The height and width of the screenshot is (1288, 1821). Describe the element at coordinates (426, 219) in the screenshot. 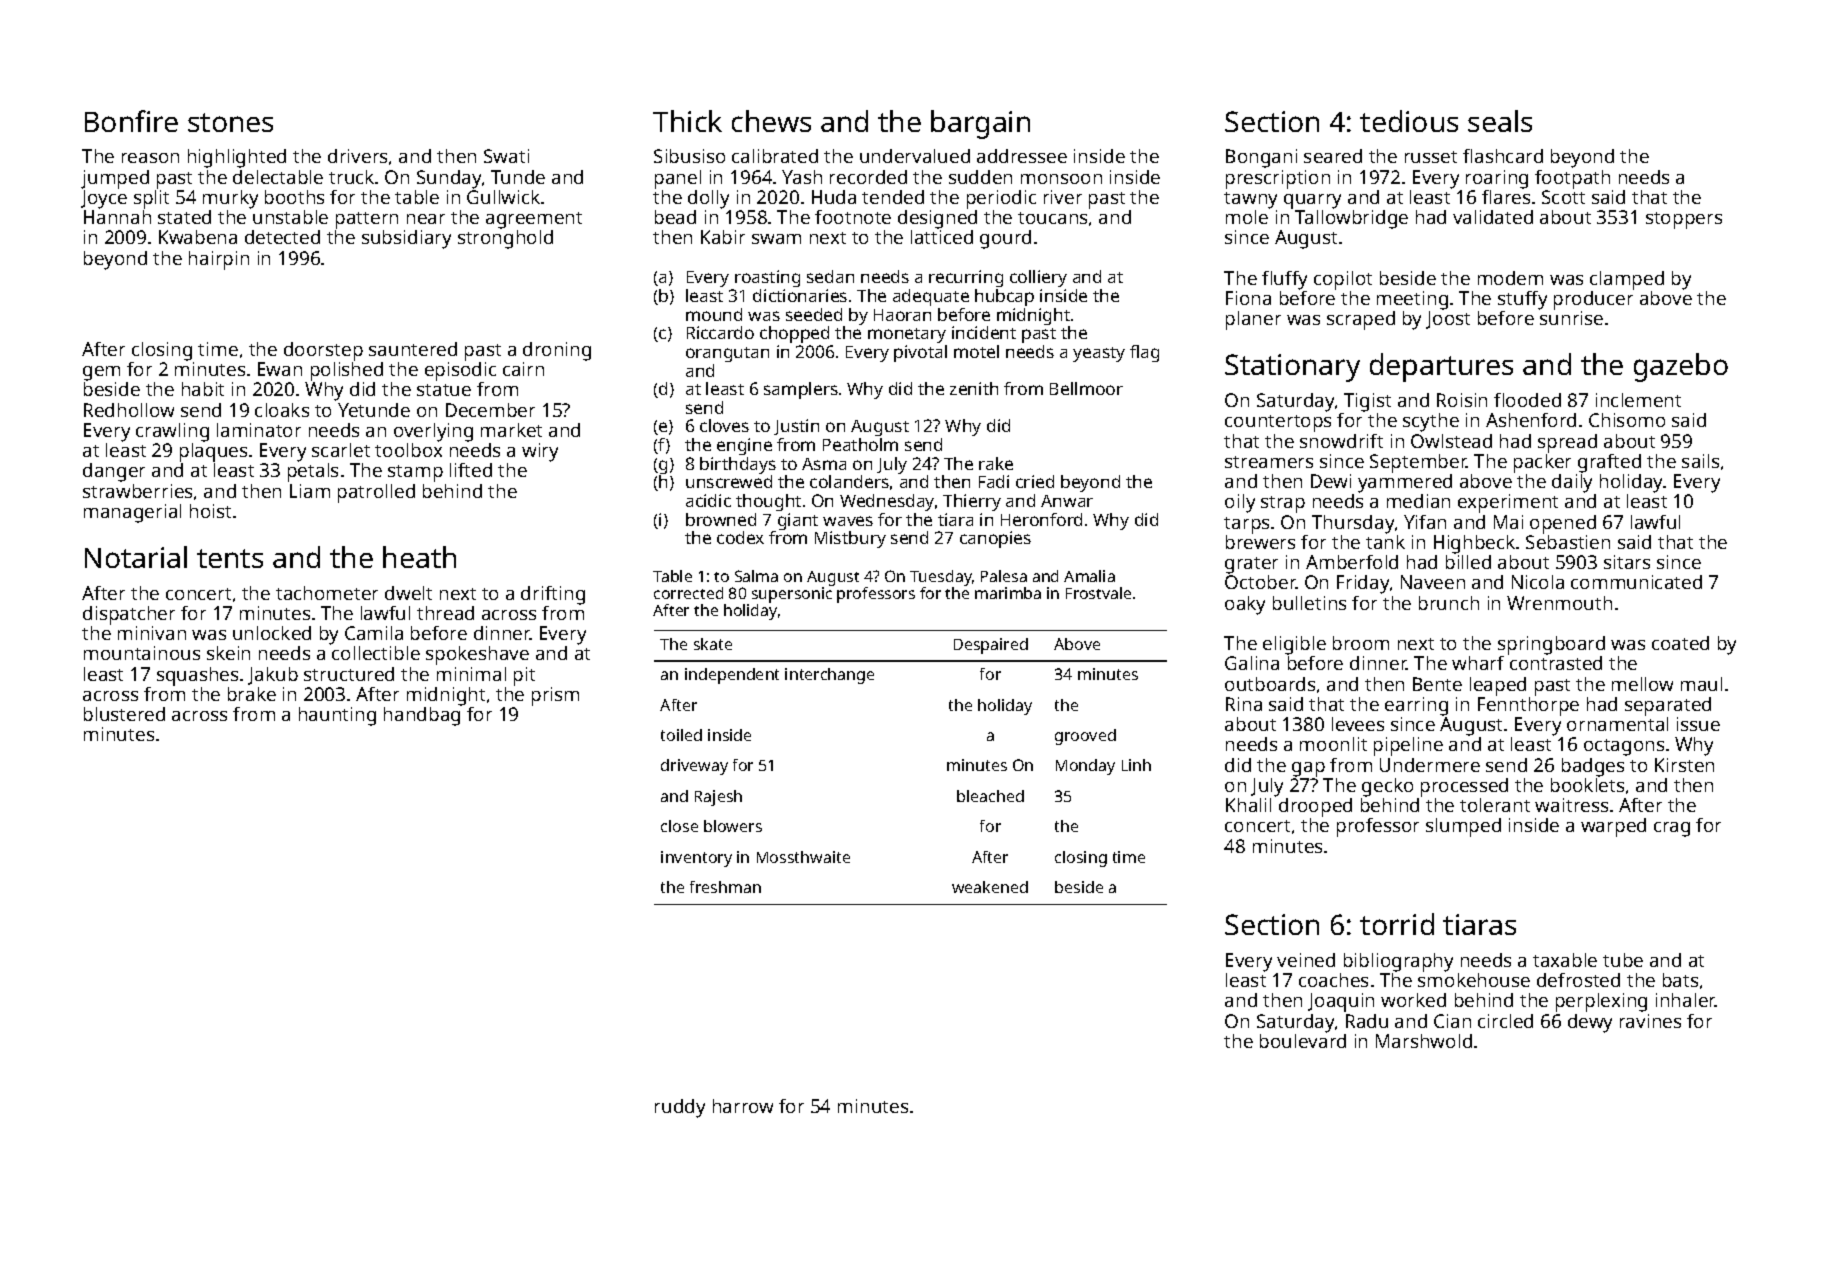

I see `near` at that location.
